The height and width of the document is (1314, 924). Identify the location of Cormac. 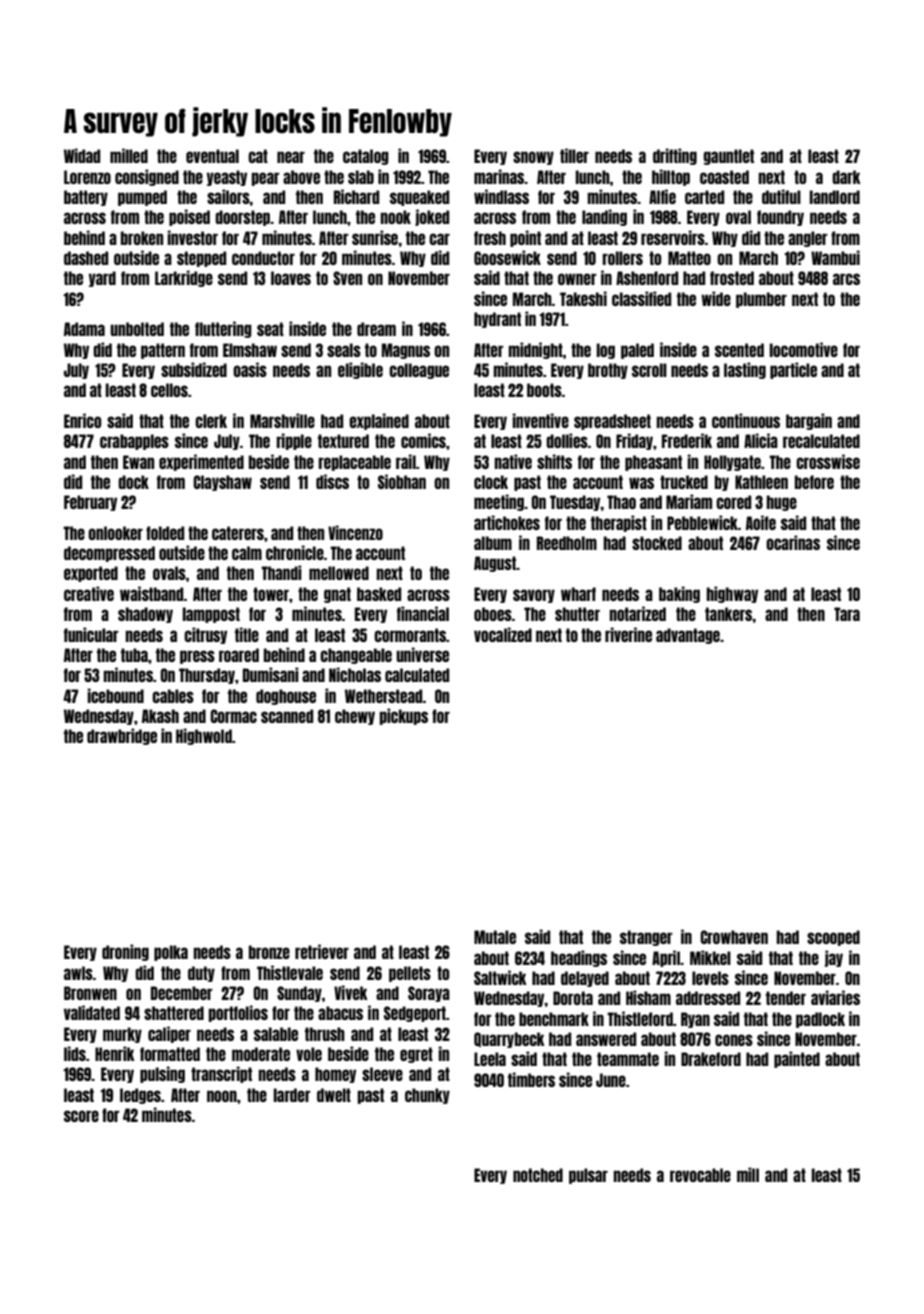
(233, 716).
